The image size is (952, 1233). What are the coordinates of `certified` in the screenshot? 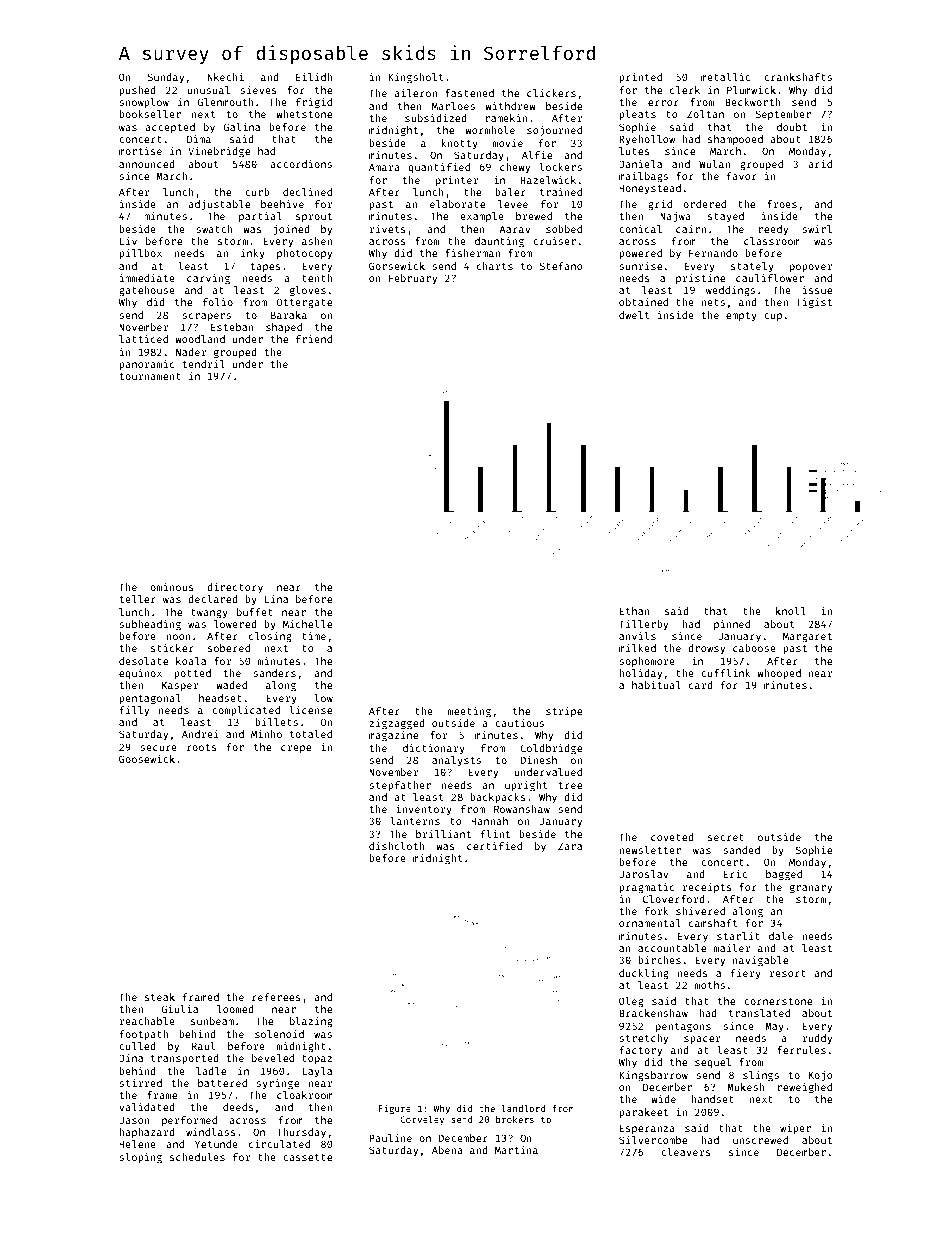 It's located at (494, 846).
